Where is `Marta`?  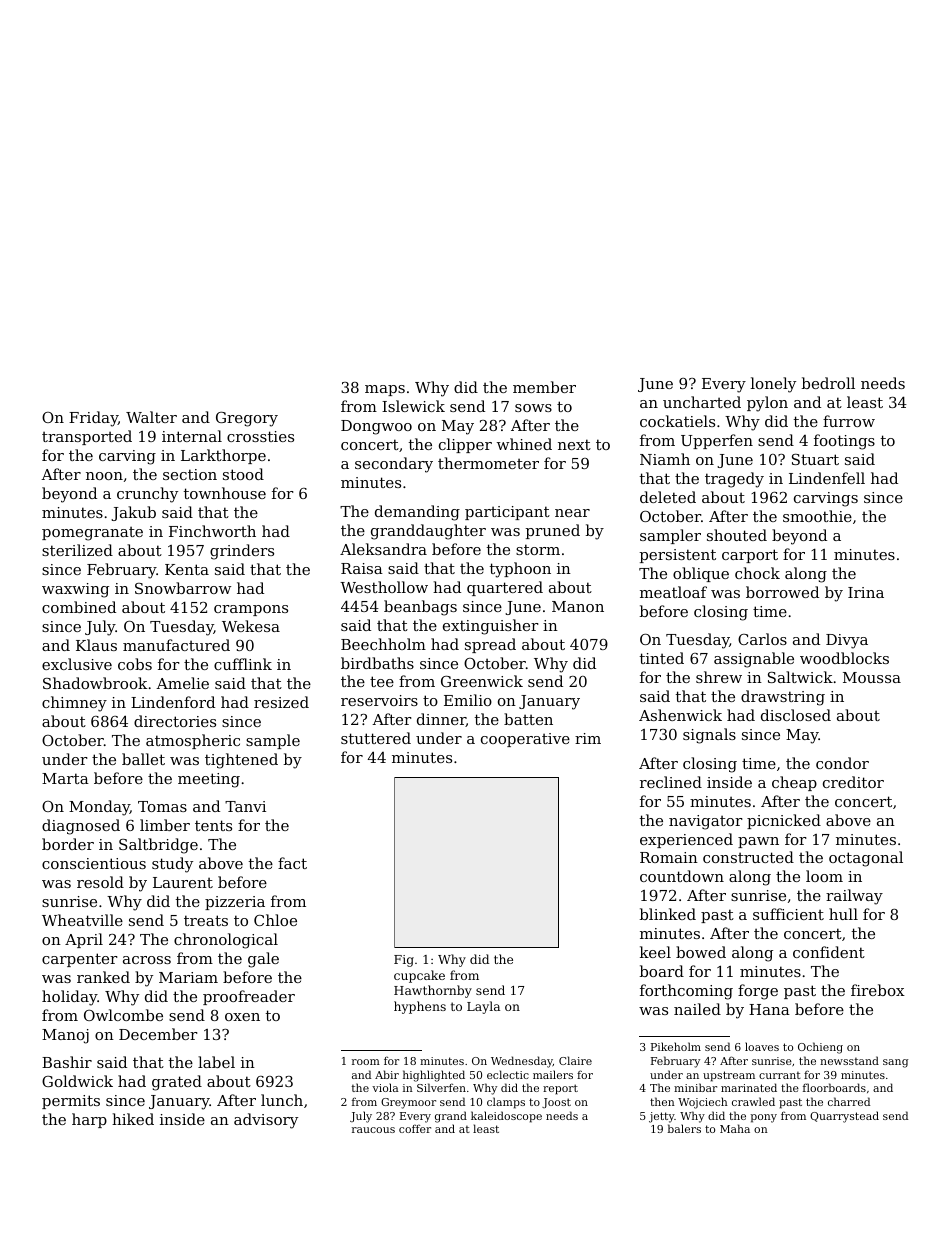
Marta is located at coordinates (65, 778).
